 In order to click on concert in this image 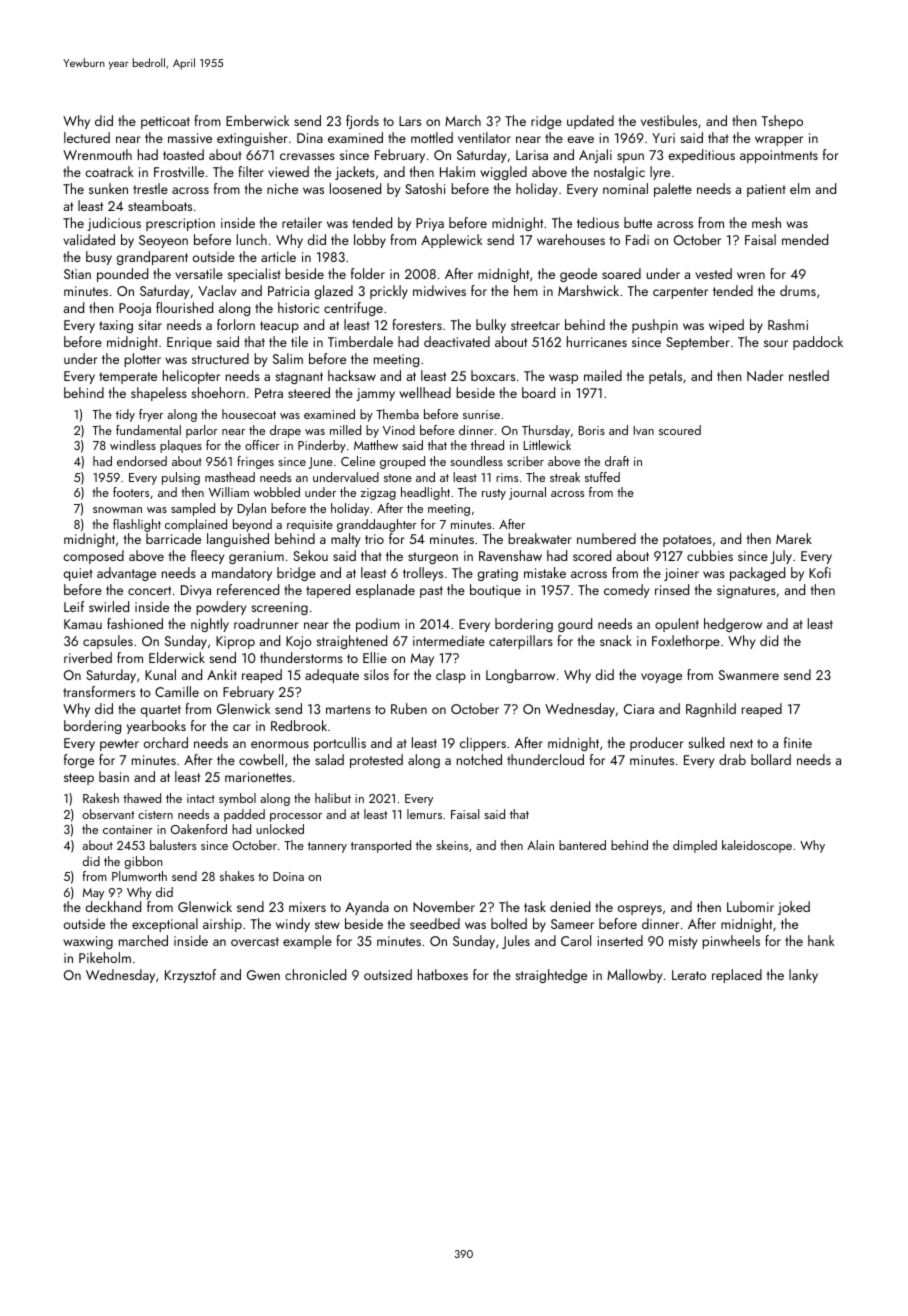, I will do `click(149, 590)`.
